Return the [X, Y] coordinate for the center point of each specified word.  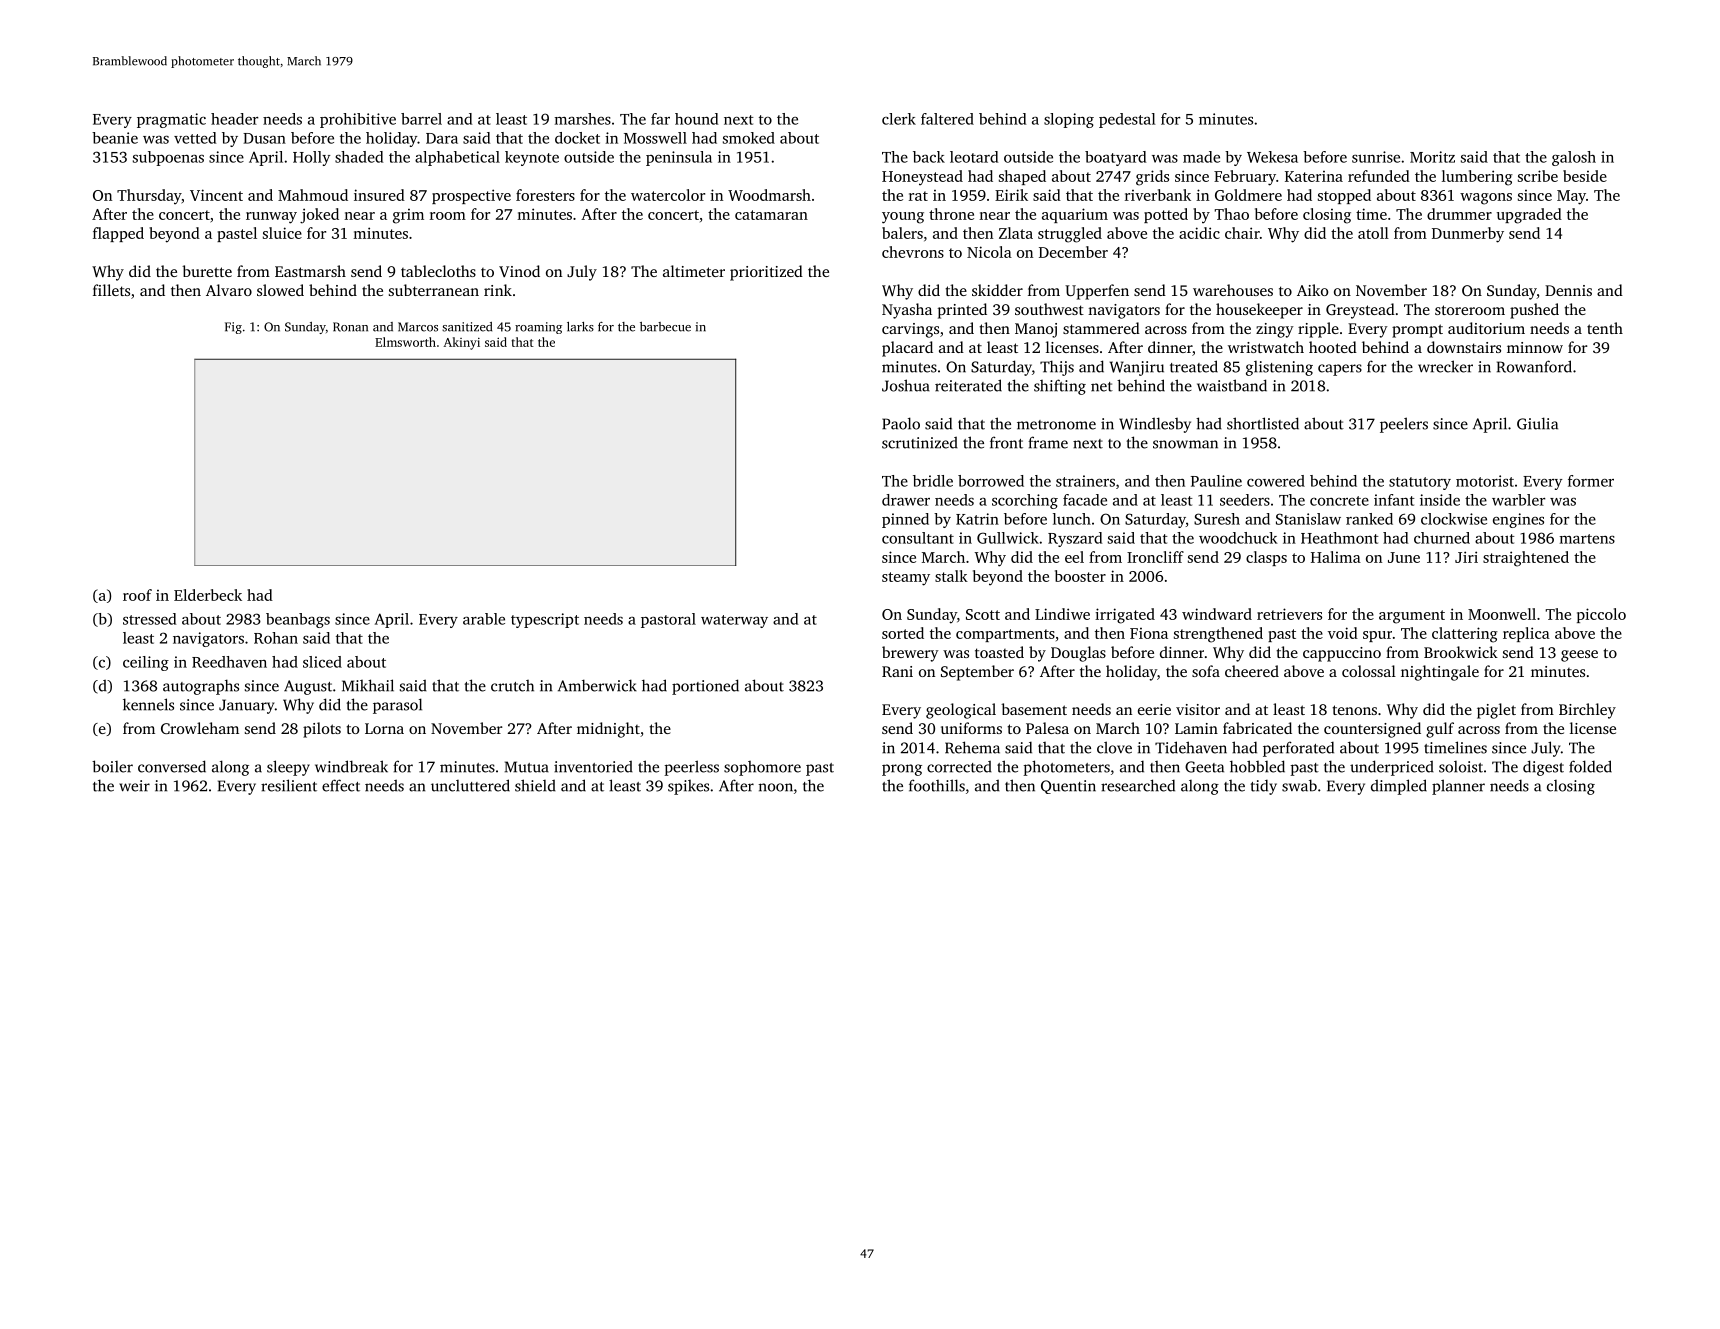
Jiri [1466, 557]
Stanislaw [1308, 519]
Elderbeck [208, 595]
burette [207, 271]
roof [137, 595]
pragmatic [171, 120]
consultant [918, 538]
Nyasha [907, 311]
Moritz [1432, 157]
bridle [933, 481]
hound [696, 119]
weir [134, 786]
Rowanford [1534, 366]
